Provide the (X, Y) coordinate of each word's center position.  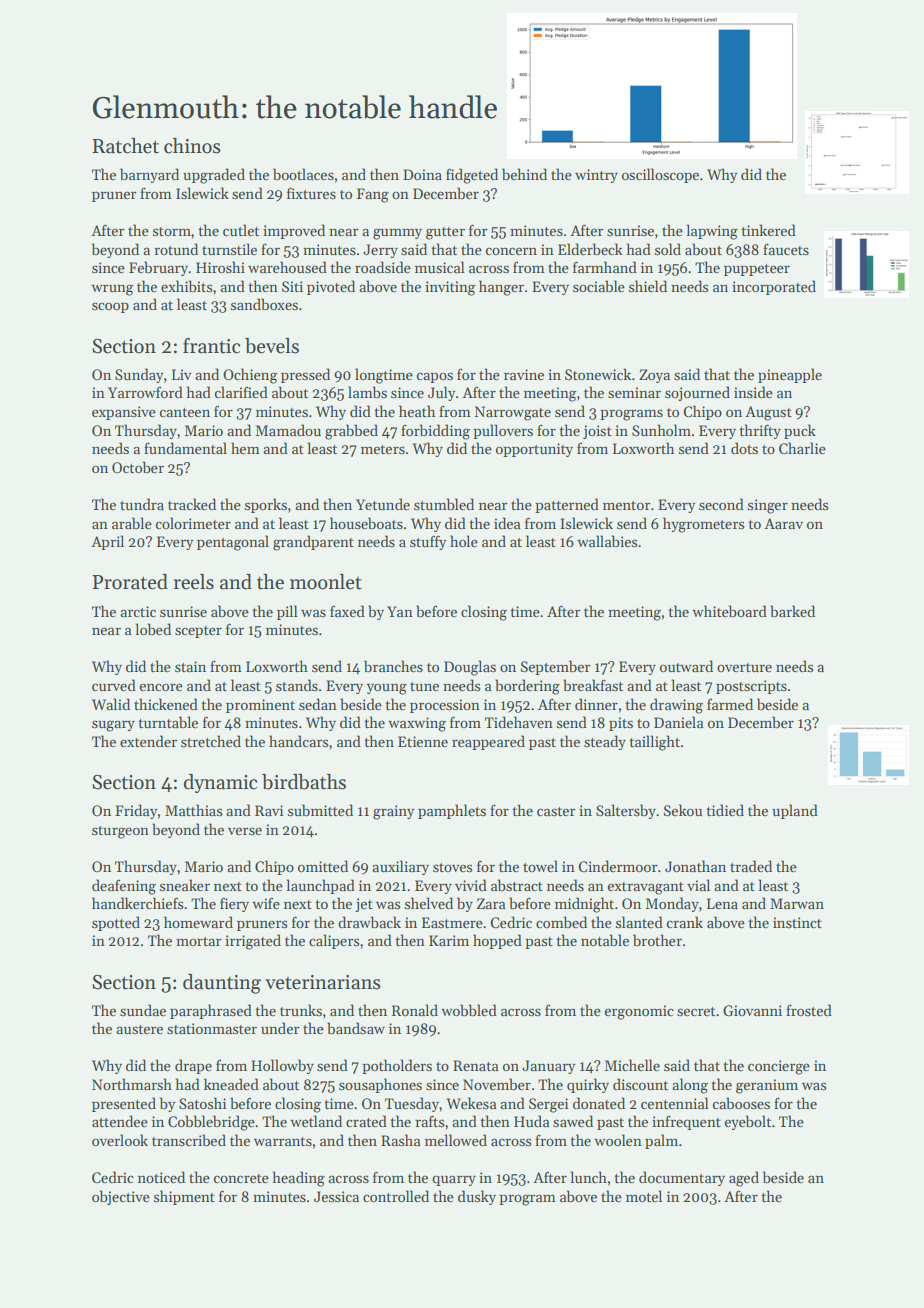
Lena (722, 903)
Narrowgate (513, 413)
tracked (192, 504)
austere (139, 1029)
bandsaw (356, 1028)
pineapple (790, 375)
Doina (422, 174)
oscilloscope (660, 175)
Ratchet (125, 146)
